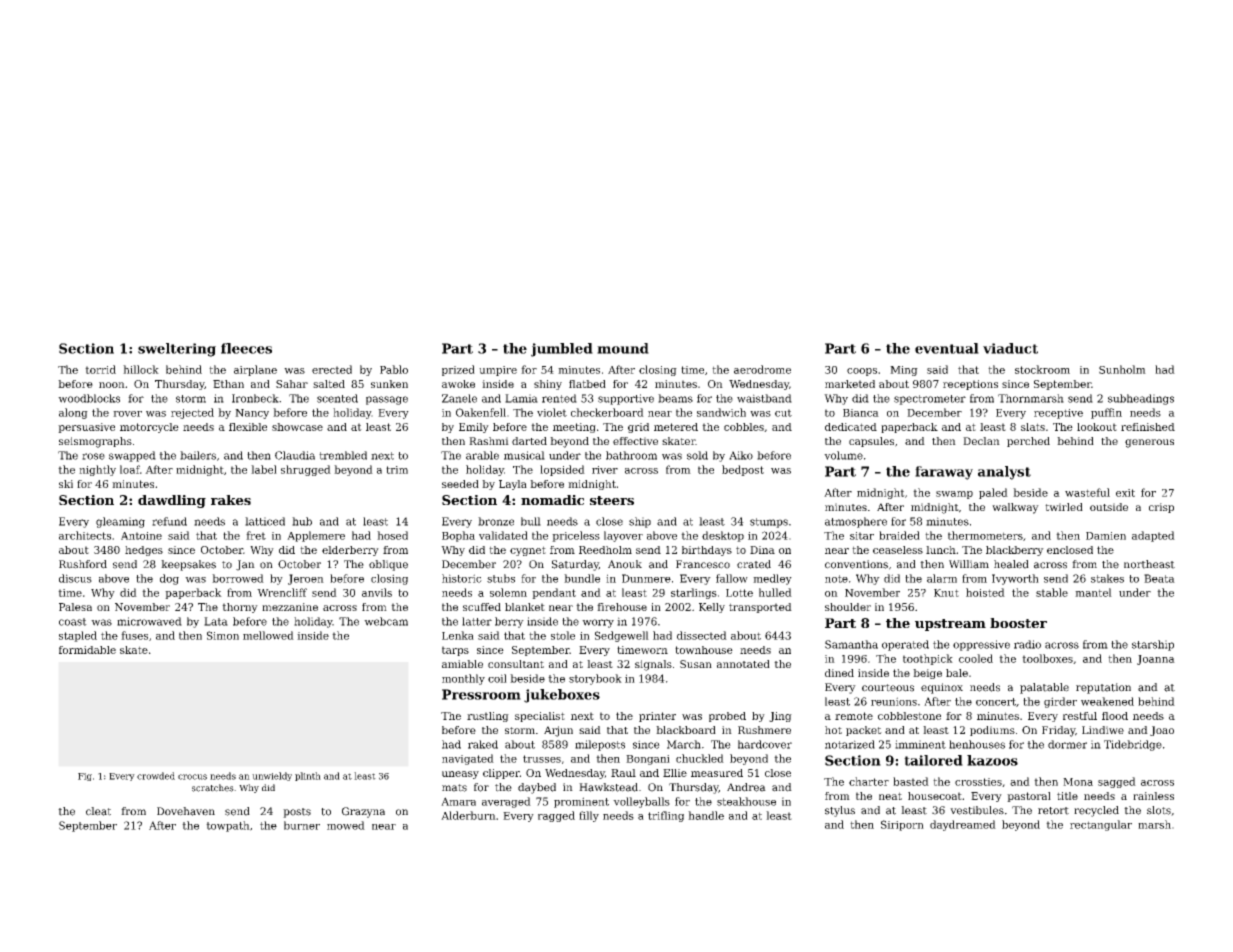  Describe the element at coordinates (156, 776) in the image. I see `crowded` at that location.
